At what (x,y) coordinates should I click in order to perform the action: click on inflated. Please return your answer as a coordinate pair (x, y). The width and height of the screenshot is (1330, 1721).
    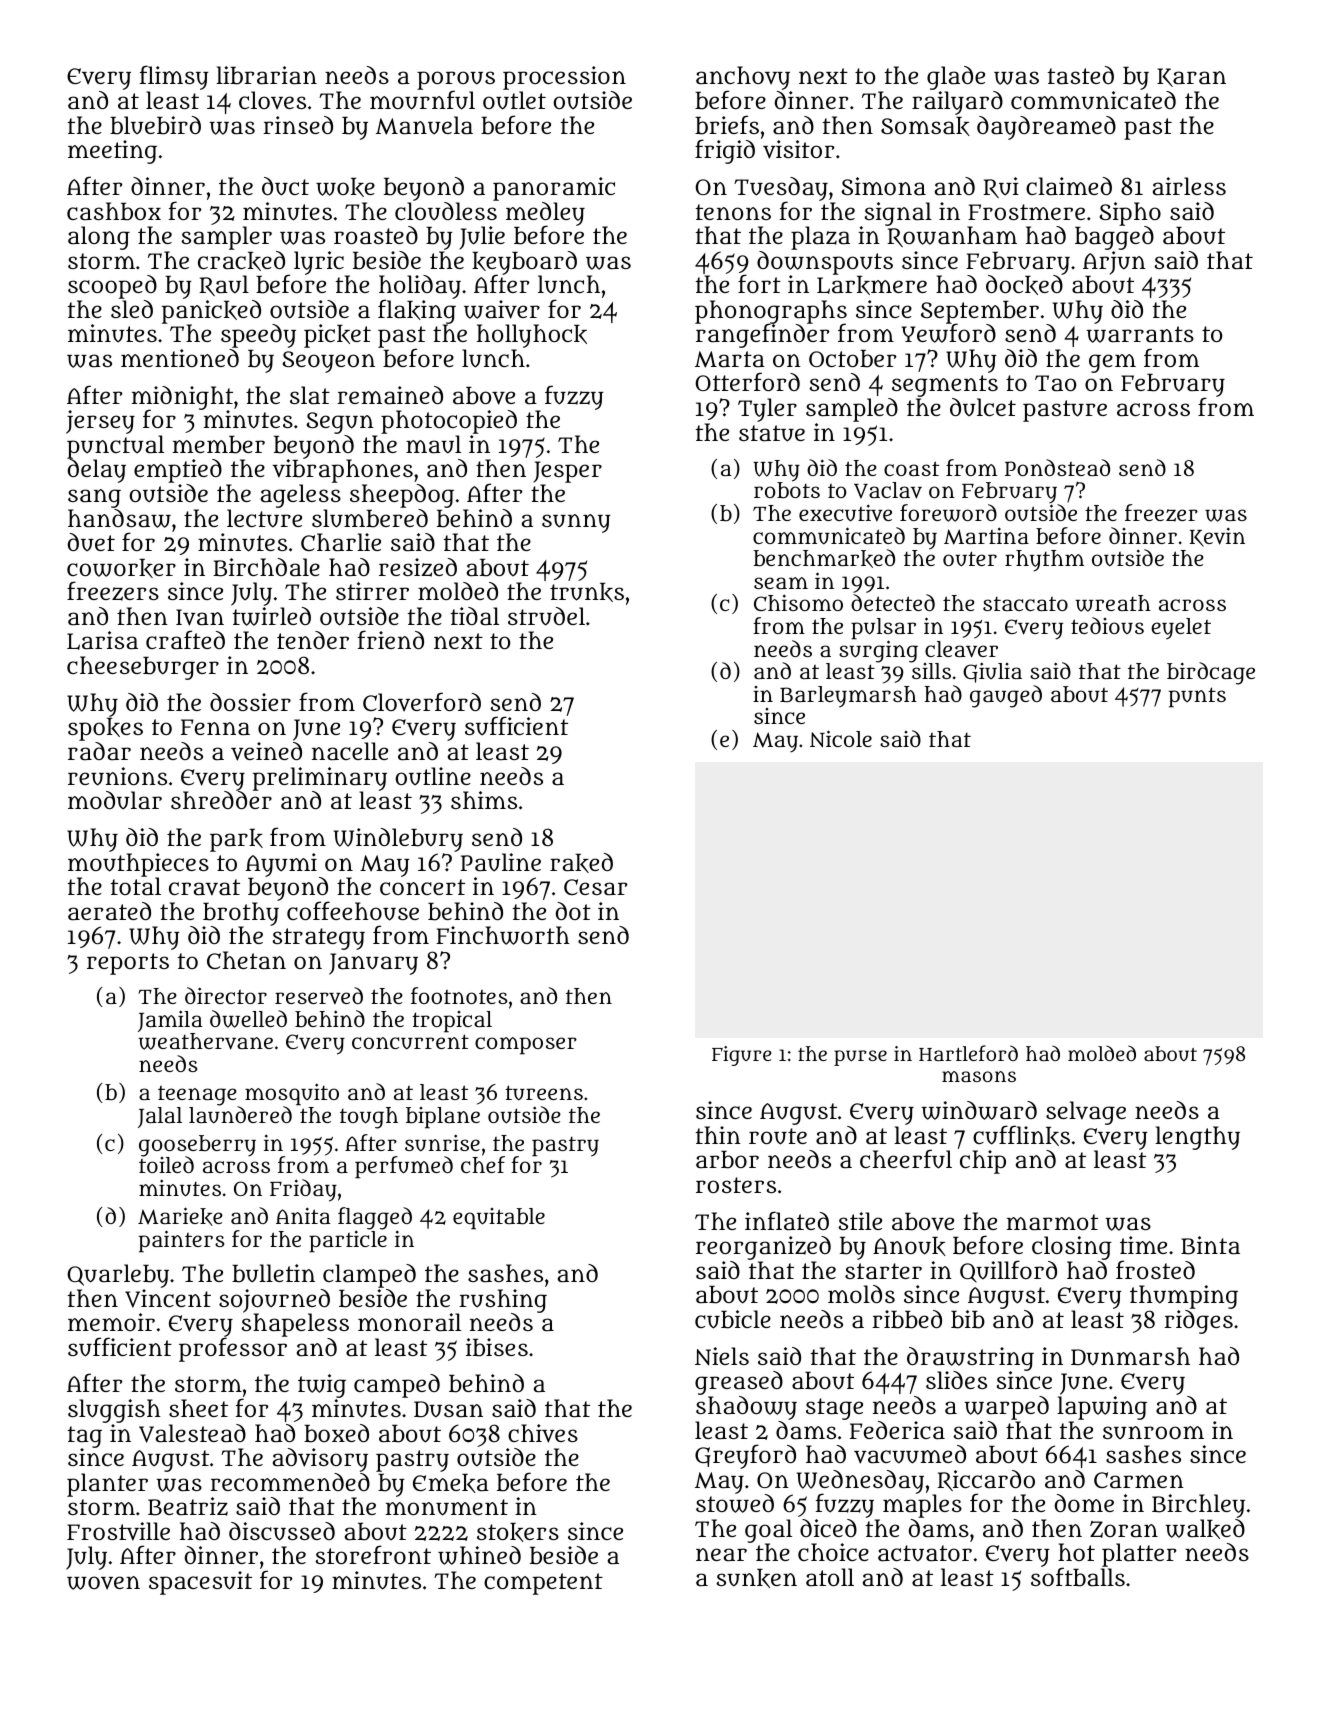
    Looking at the image, I should click on (787, 1221).
